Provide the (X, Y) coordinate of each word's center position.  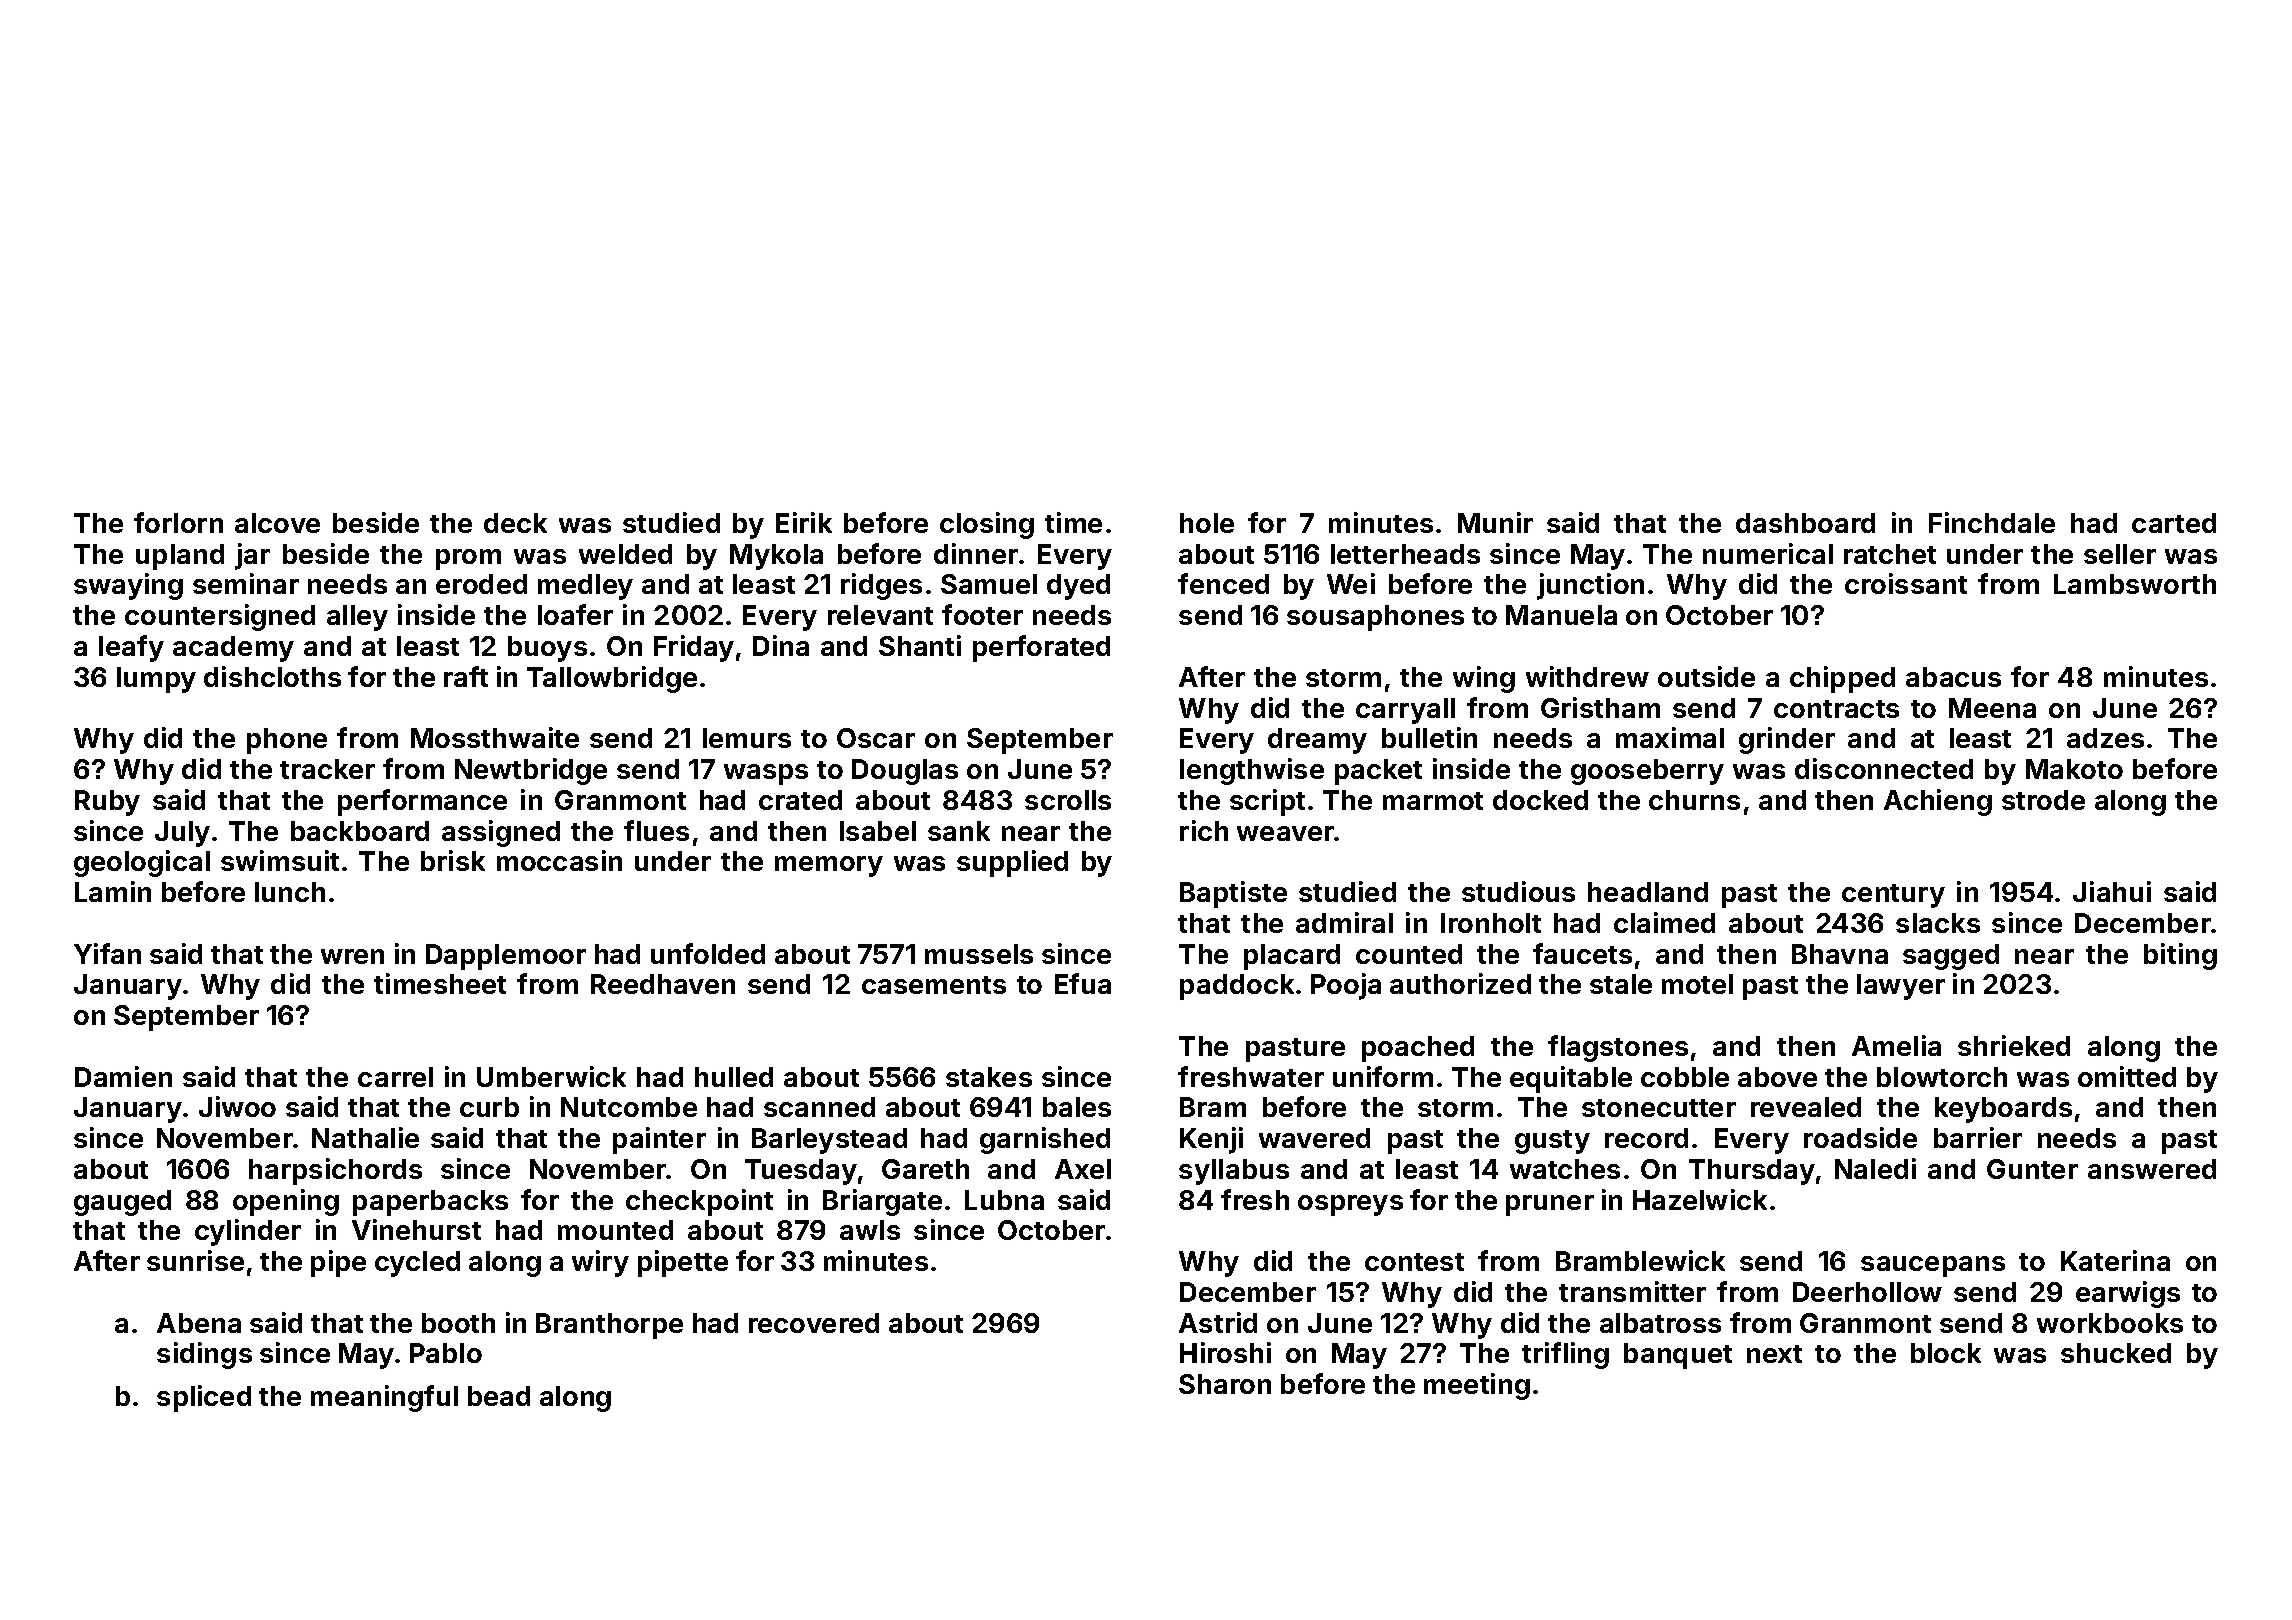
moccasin (559, 860)
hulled (734, 1077)
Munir (1495, 522)
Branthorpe (609, 1326)
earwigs (2128, 1294)
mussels (979, 954)
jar (252, 556)
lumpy (156, 680)
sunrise (195, 1260)
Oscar (876, 738)
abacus (1953, 677)
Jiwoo (237, 1106)
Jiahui (2112, 891)
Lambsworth (2135, 584)
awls (870, 1230)
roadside (1860, 1137)
